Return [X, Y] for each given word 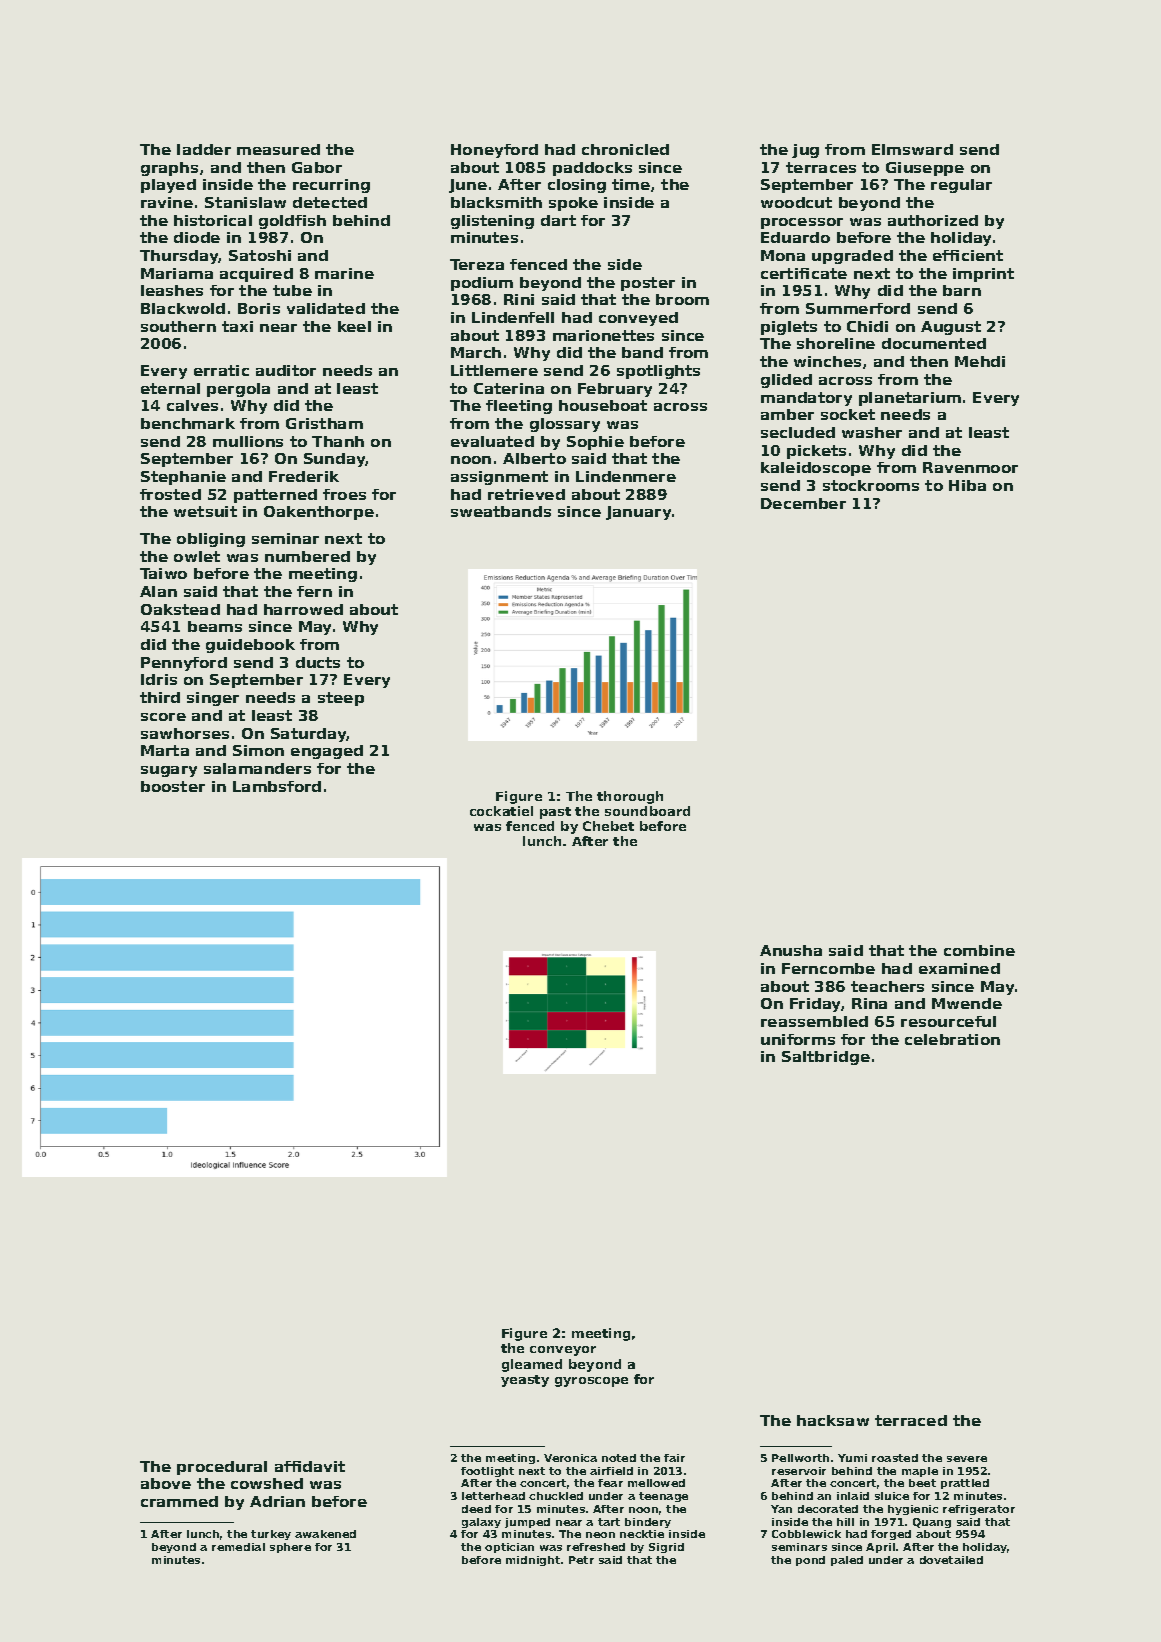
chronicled [625, 149]
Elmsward [912, 149]
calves [192, 405]
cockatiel [501, 811]
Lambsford [277, 786]
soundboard [647, 811]
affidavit [310, 1466]
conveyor [563, 1351]
